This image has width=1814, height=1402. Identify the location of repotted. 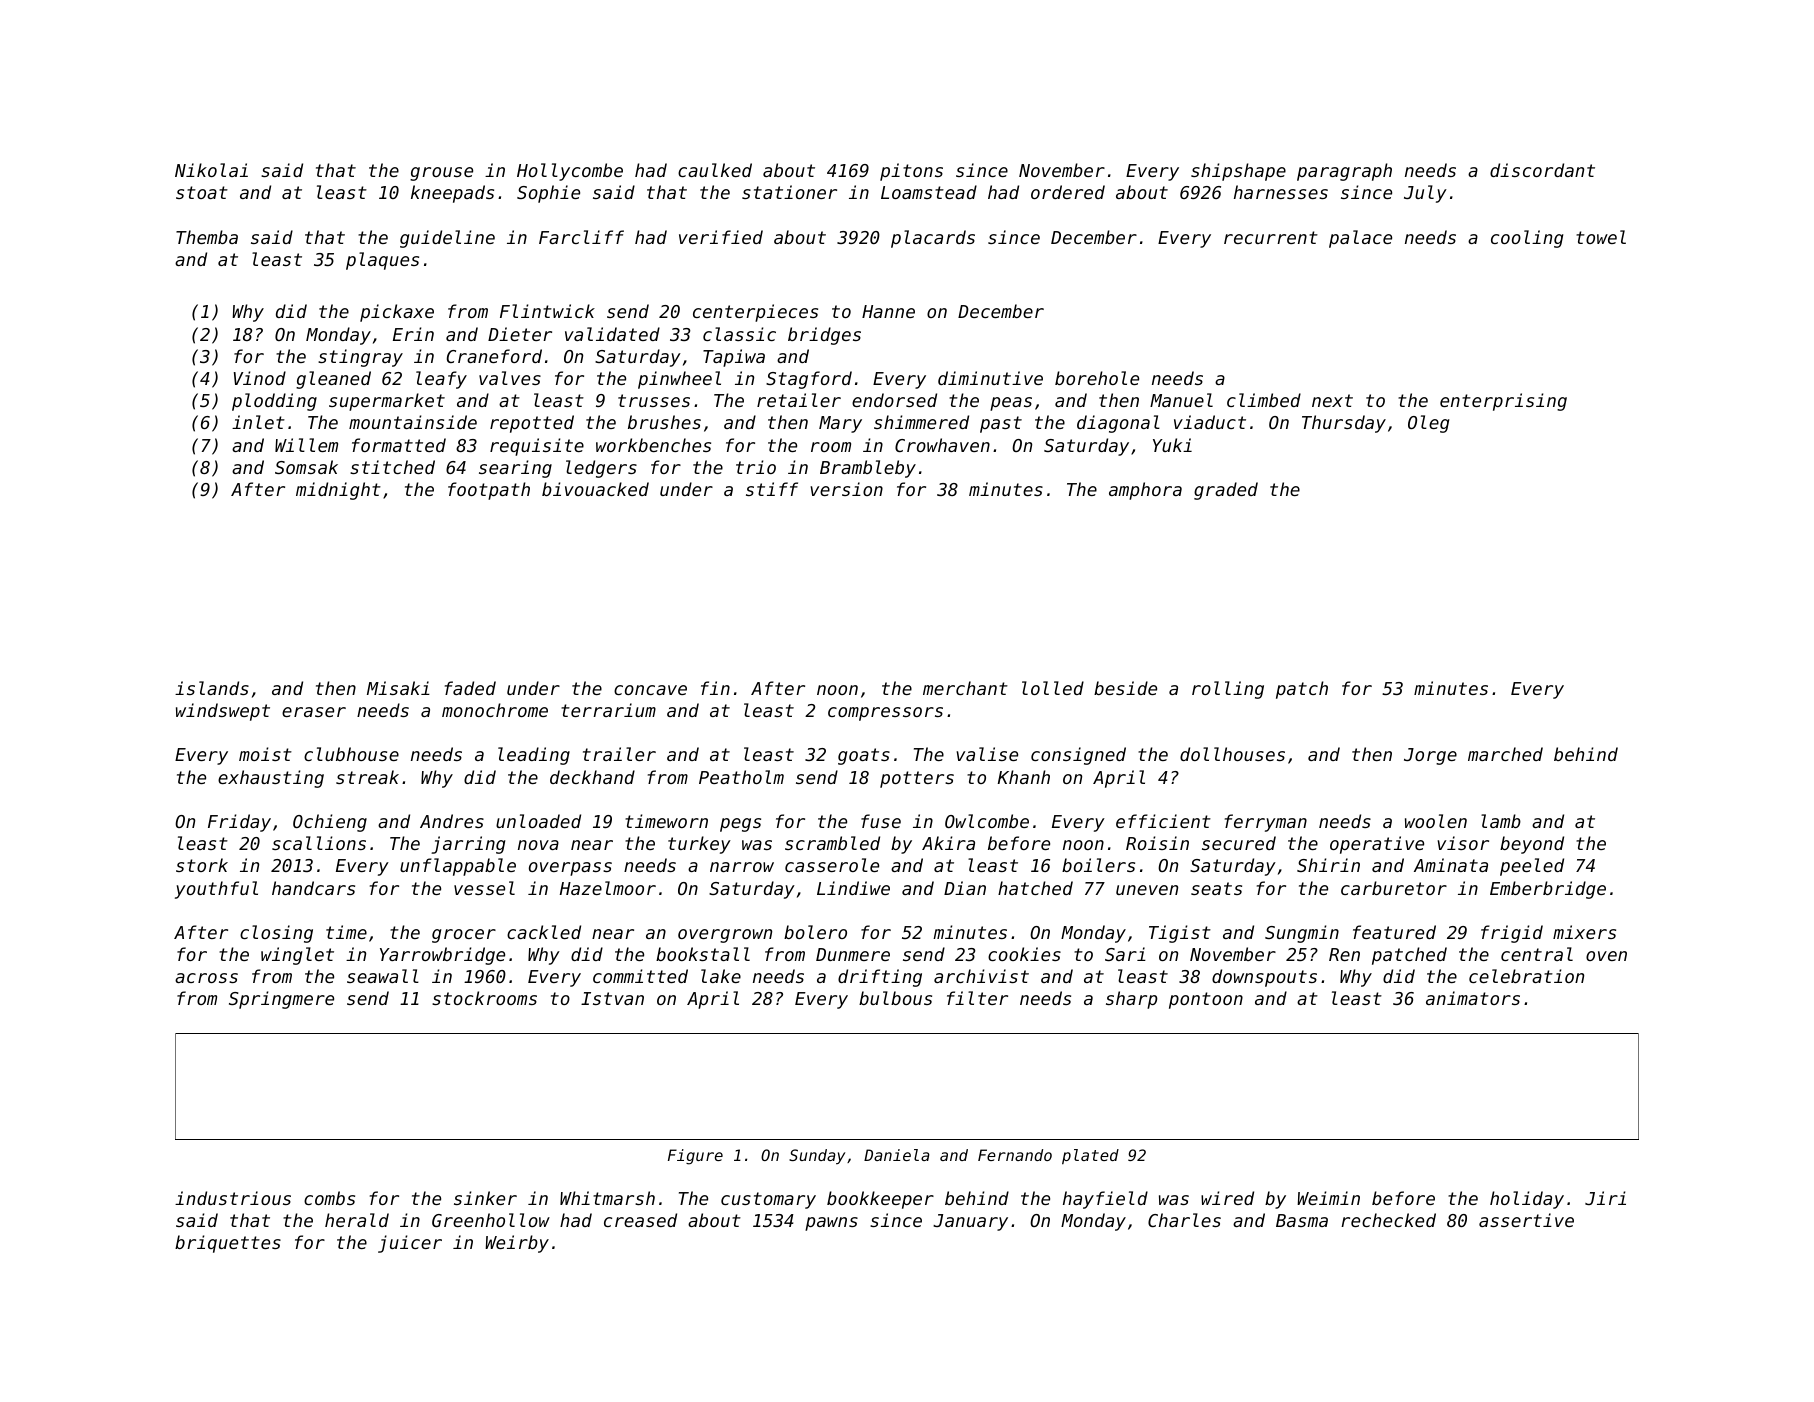
(532, 424).
